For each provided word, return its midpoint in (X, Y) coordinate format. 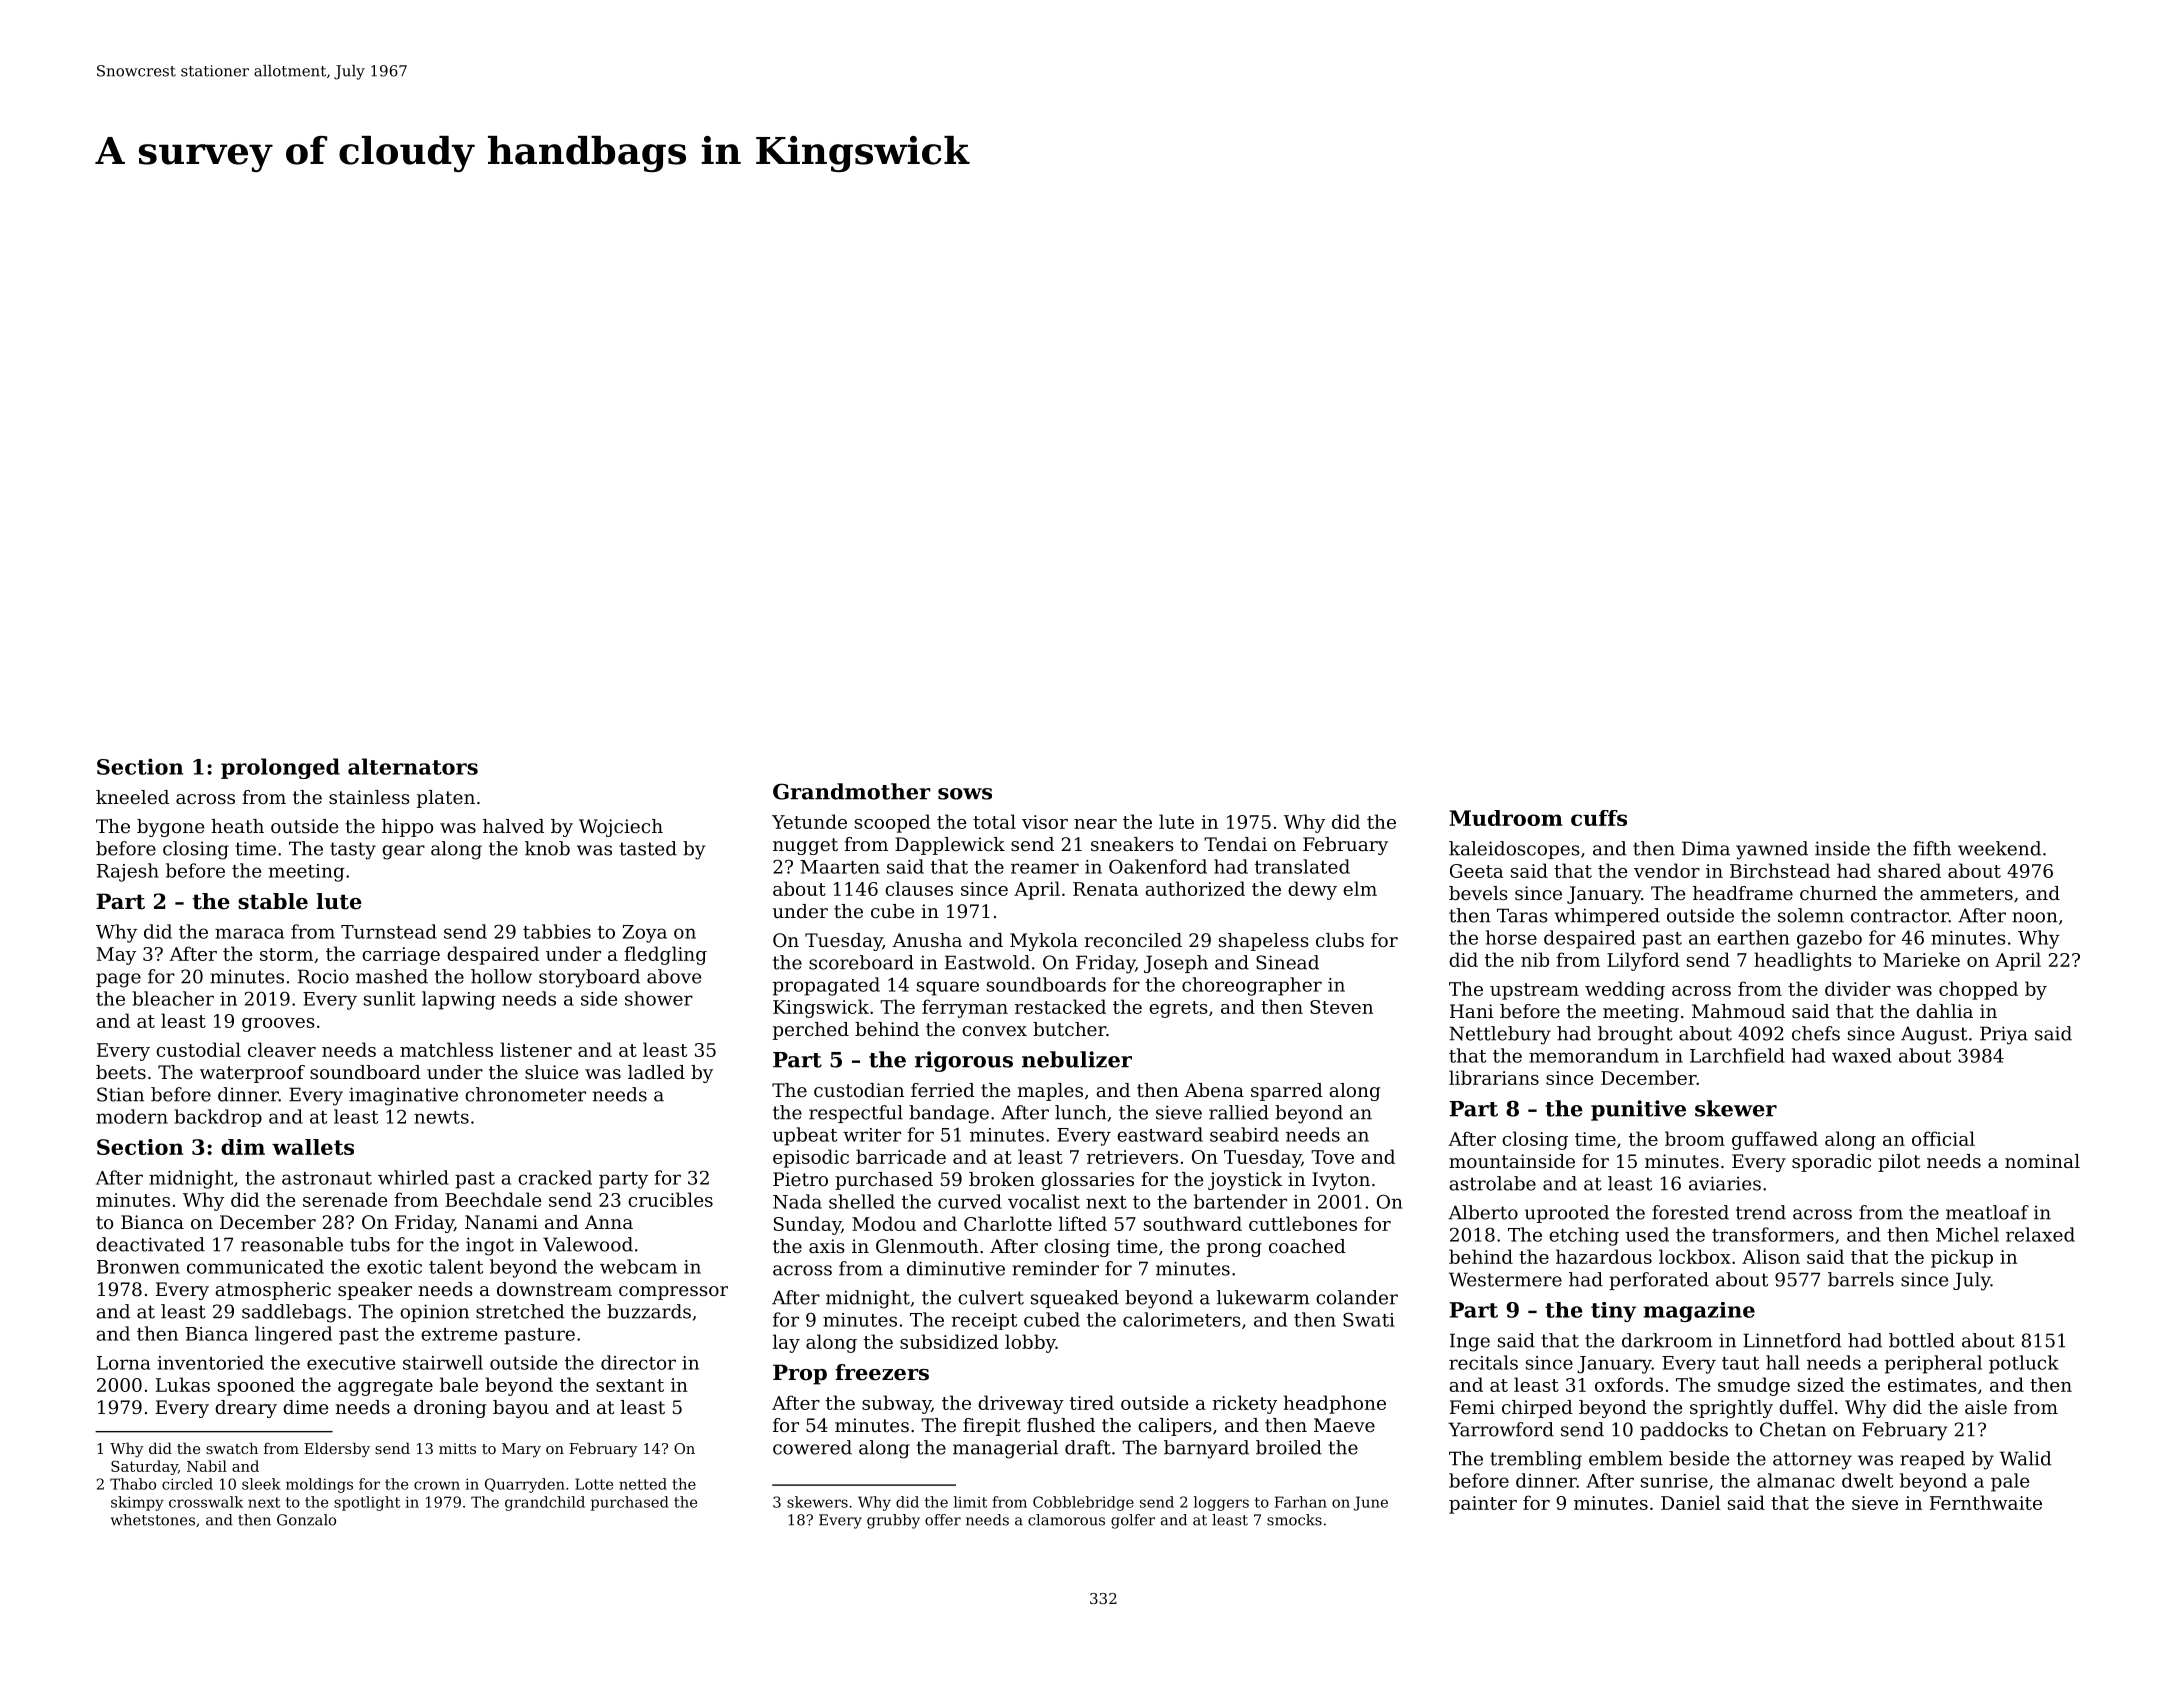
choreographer (1252, 986)
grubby (893, 1521)
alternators (413, 766)
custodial (198, 1049)
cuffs (1599, 818)
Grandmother (852, 791)
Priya (2004, 1035)
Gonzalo (306, 1520)
